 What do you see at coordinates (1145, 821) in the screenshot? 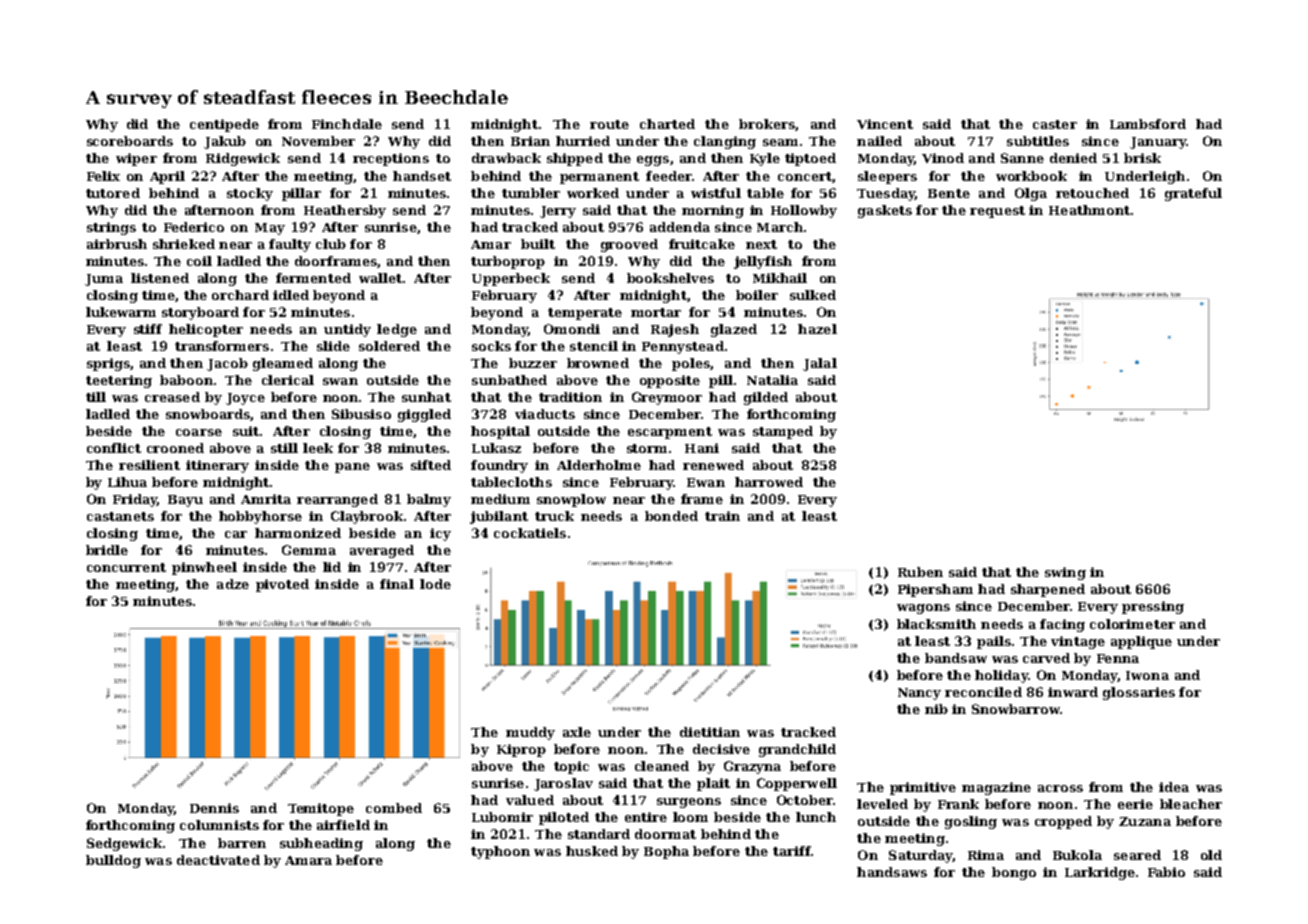
I see `Zuzana` at bounding box center [1145, 821].
